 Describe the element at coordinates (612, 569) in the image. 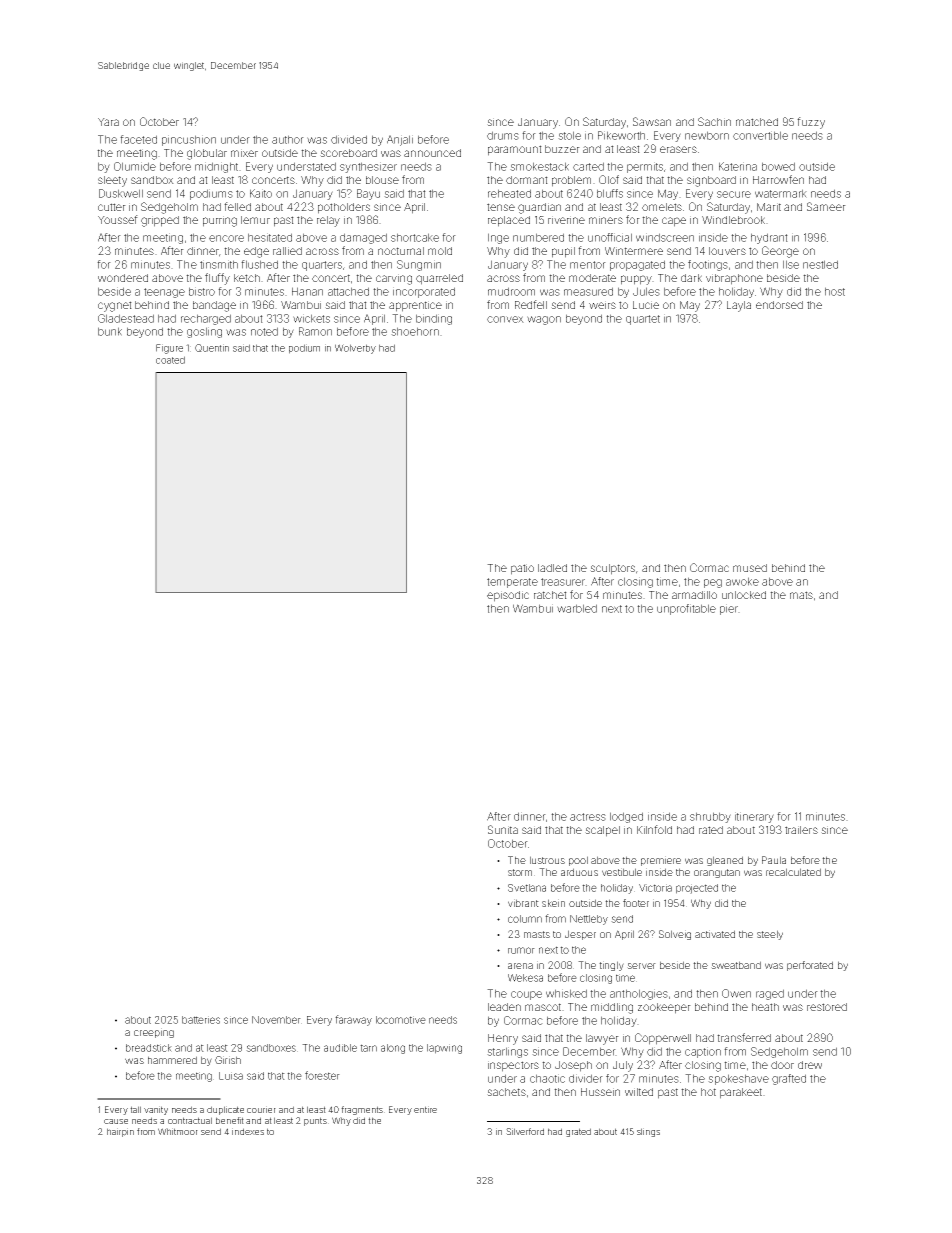

I see `sculptors` at that location.
